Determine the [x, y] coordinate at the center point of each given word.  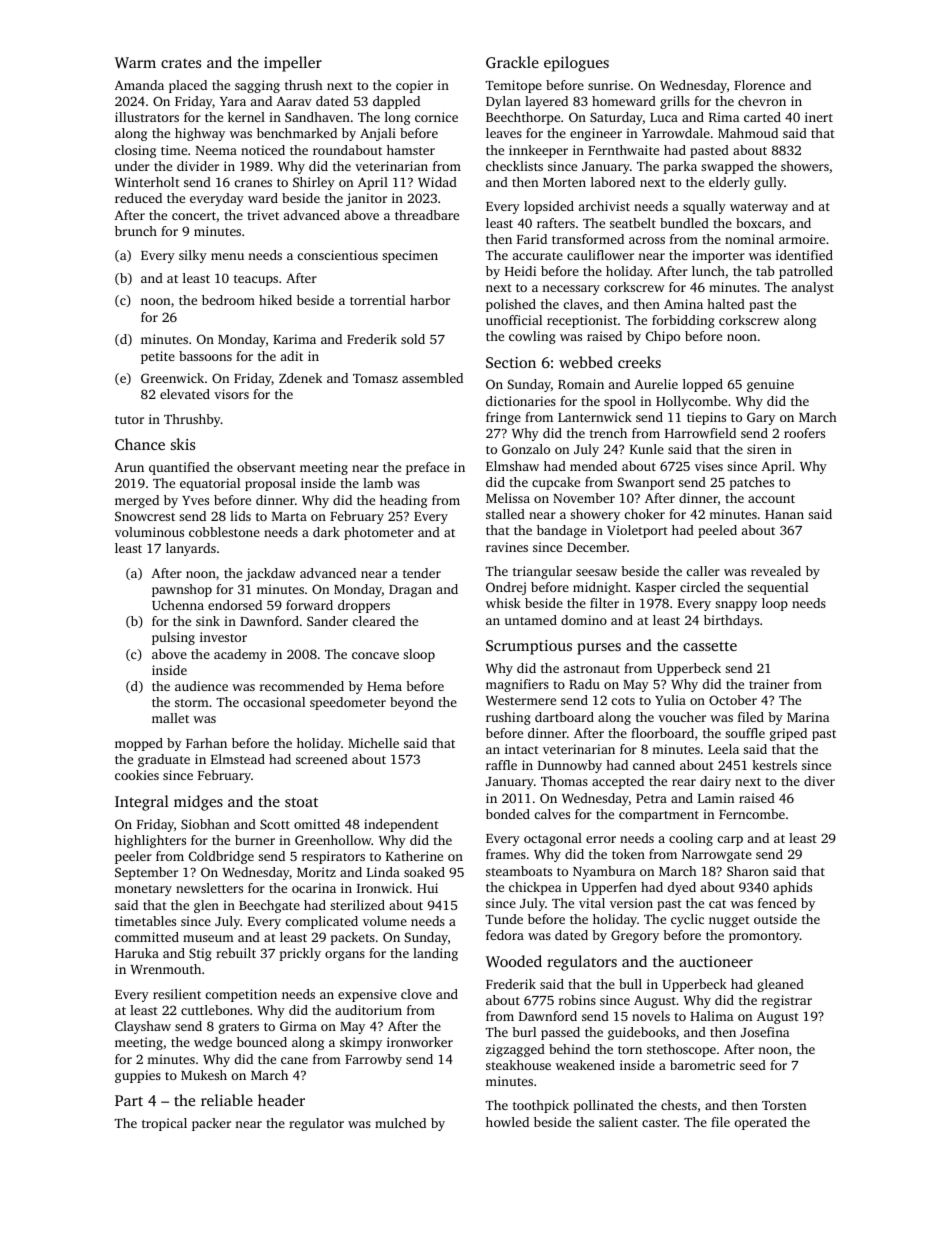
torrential [378, 300]
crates [181, 63]
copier [414, 86]
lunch [708, 271]
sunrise [609, 85]
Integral [142, 803]
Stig [200, 954]
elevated [185, 394]
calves [552, 814]
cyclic [687, 920]
